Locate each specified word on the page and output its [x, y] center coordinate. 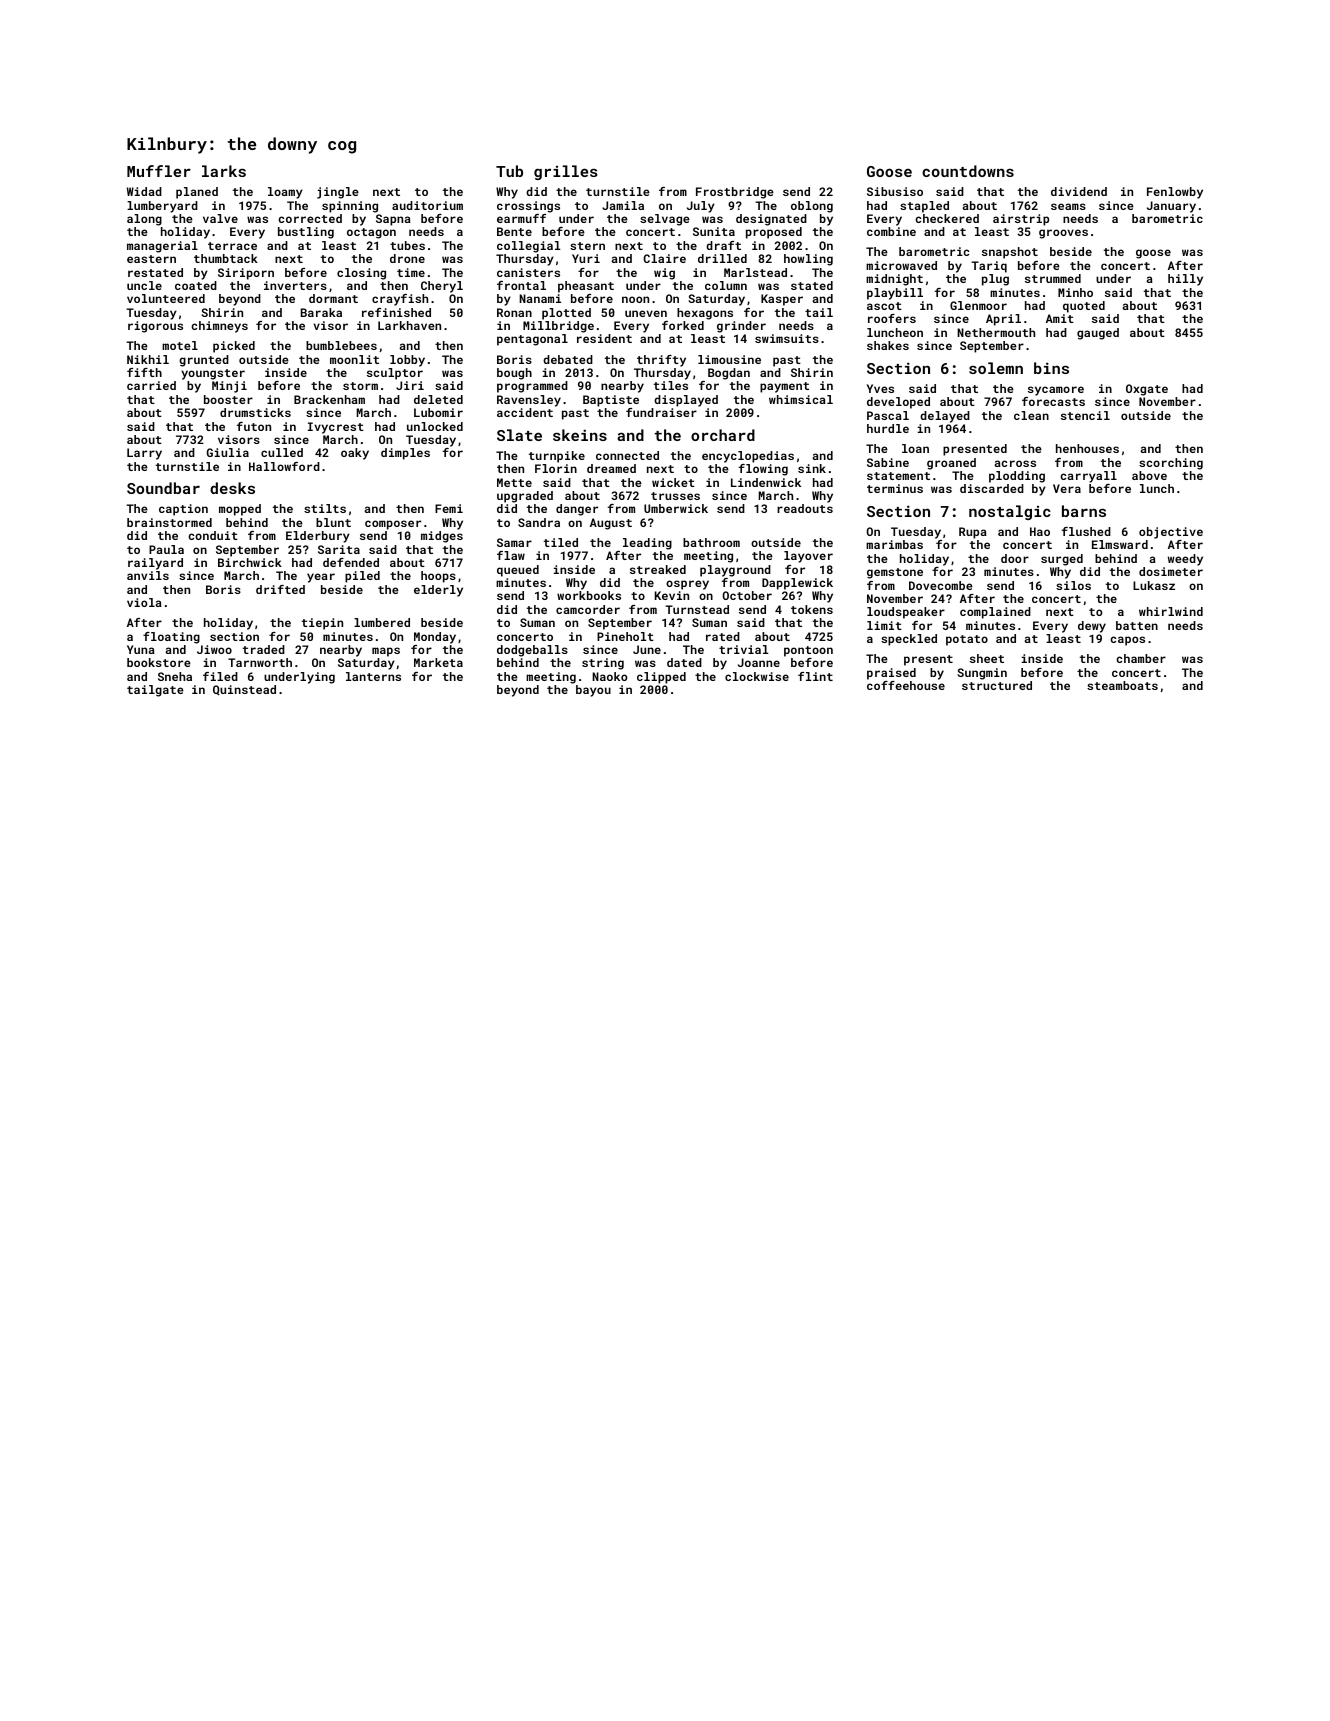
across [1015, 463]
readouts [805, 508]
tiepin [322, 624]
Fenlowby [1175, 193]
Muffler [159, 171]
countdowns [968, 171]
